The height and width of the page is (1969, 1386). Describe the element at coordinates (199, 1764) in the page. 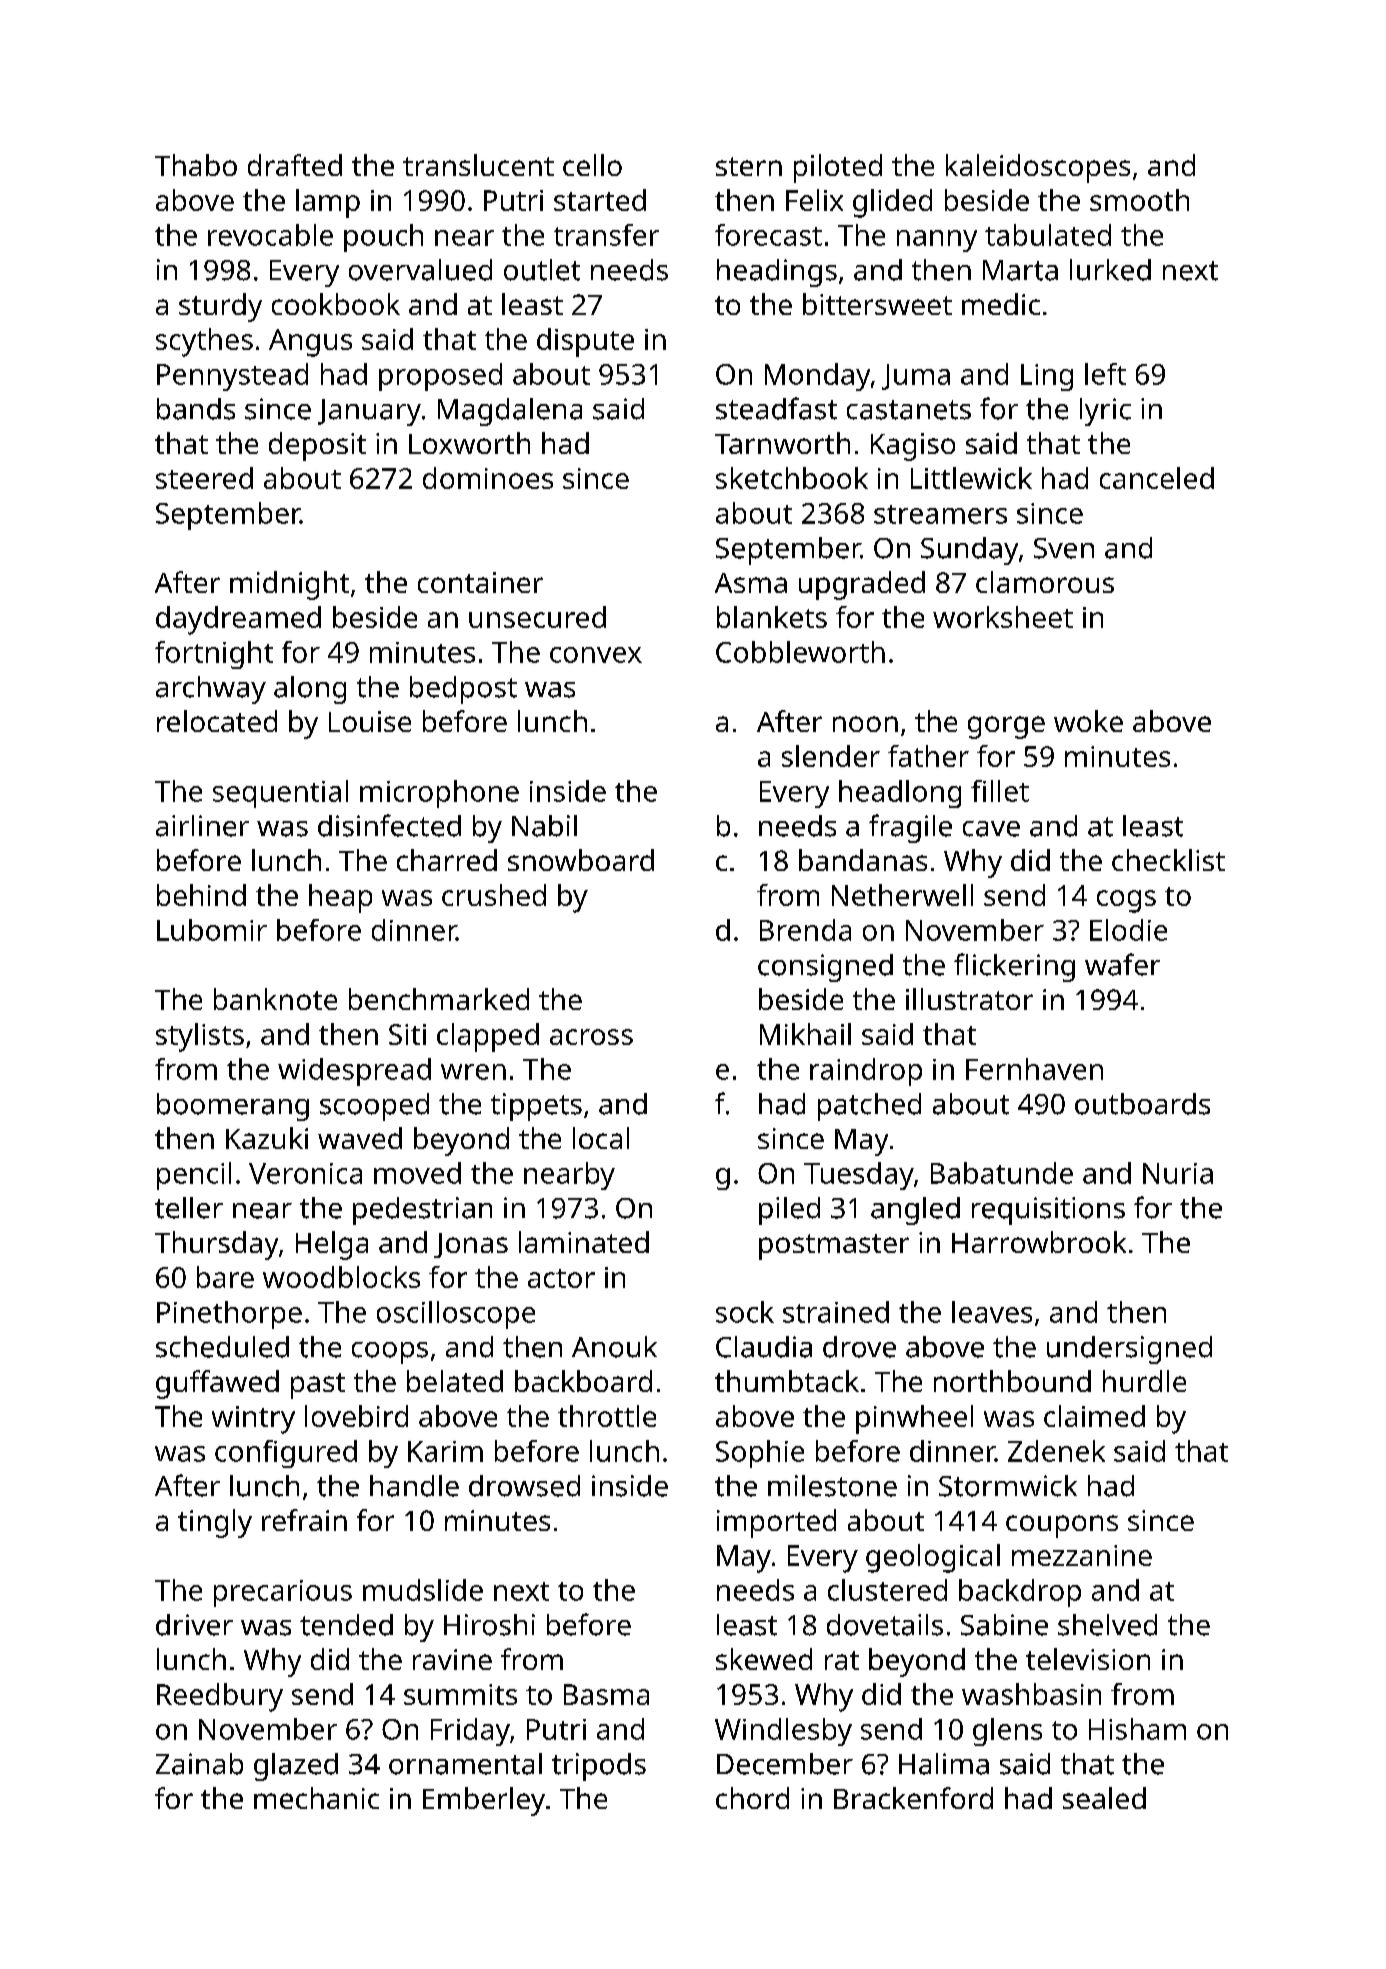

I see `Zainab` at that location.
